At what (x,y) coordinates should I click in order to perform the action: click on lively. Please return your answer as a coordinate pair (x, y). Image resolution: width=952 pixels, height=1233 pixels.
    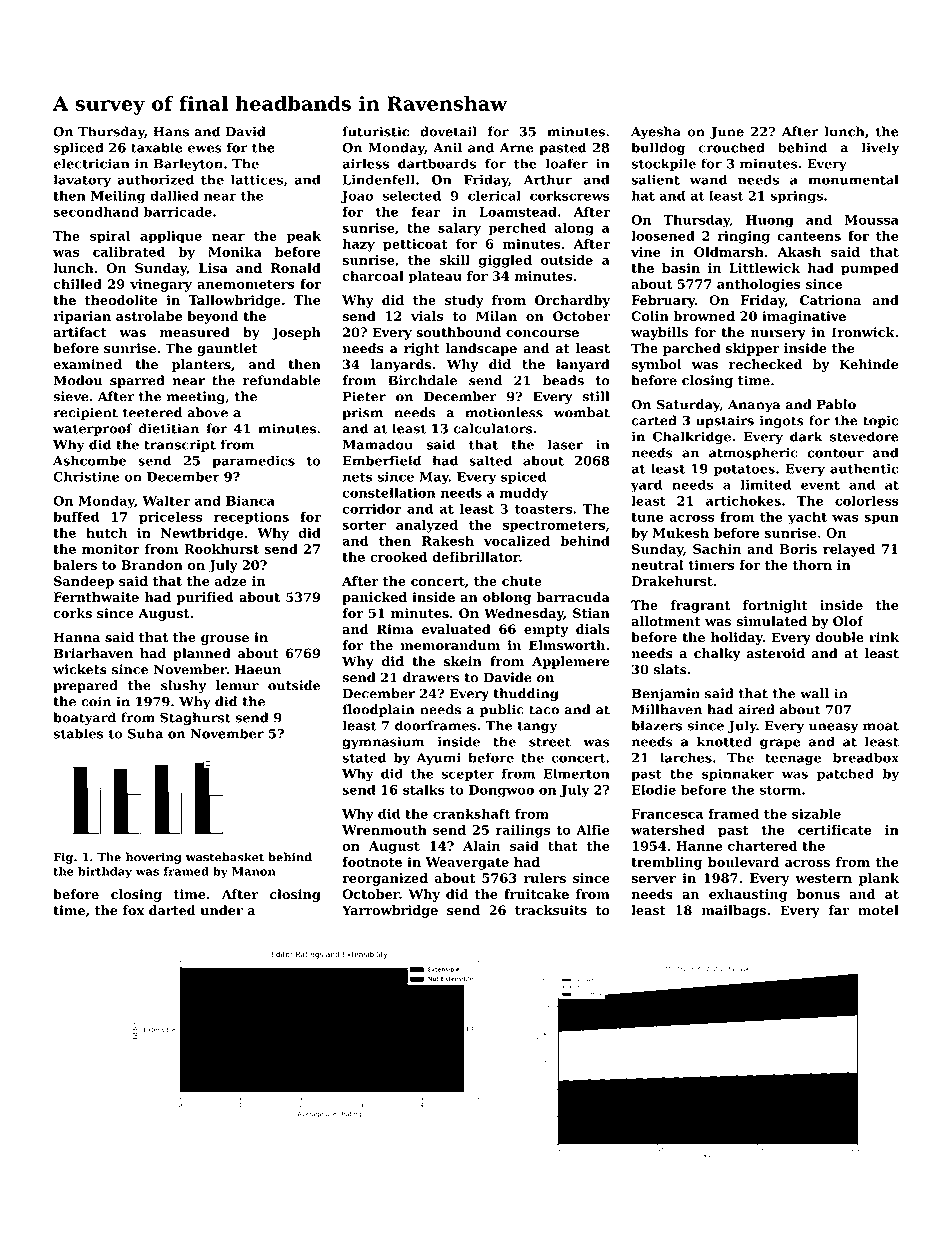
    Looking at the image, I should click on (880, 149).
